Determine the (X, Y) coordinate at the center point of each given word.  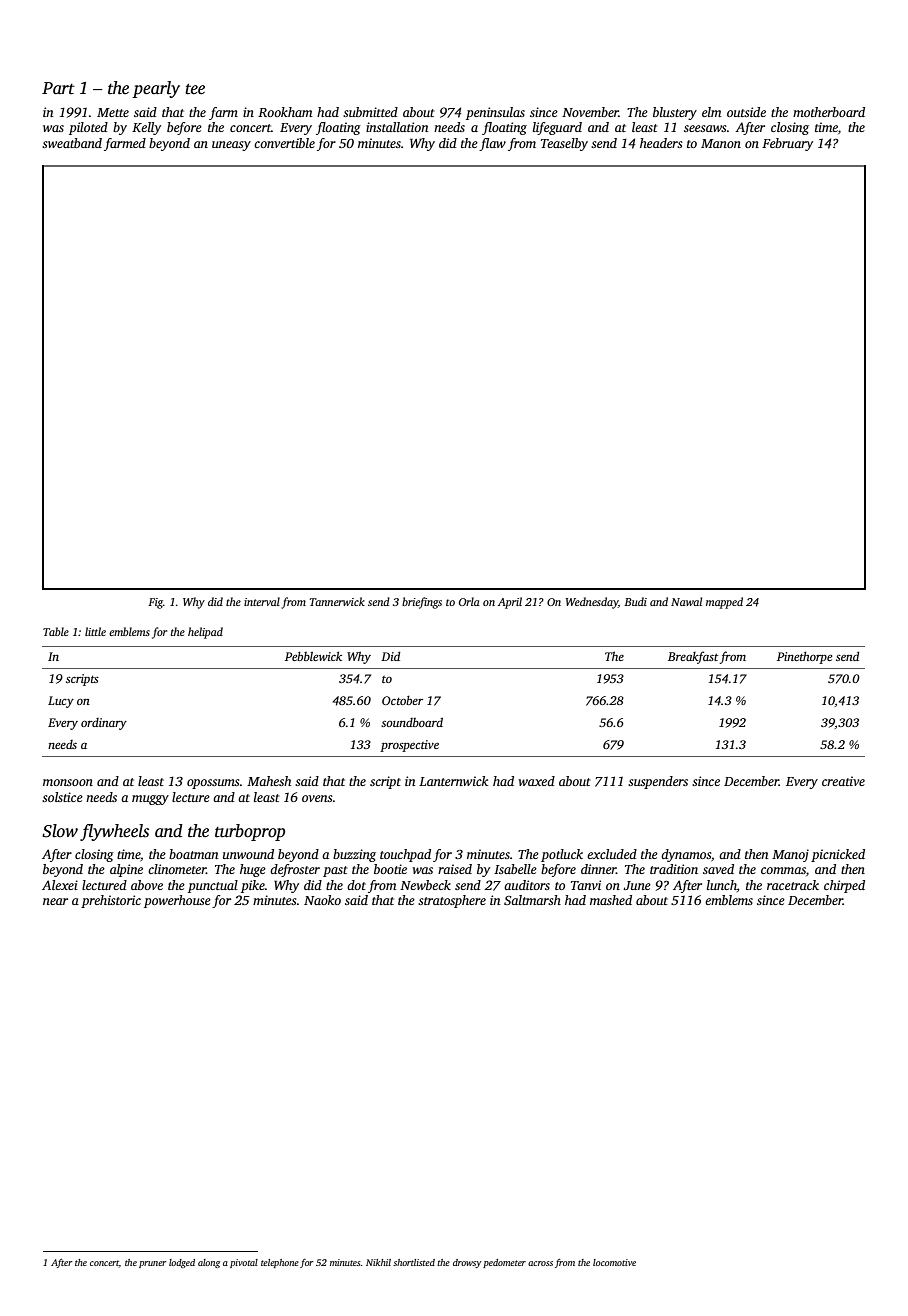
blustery (675, 113)
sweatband (72, 143)
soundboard (412, 722)
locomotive (614, 1262)
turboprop (250, 832)
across (540, 1263)
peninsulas (495, 113)
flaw (492, 144)
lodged (182, 1263)
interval (262, 601)
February (787, 144)
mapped (724, 603)
